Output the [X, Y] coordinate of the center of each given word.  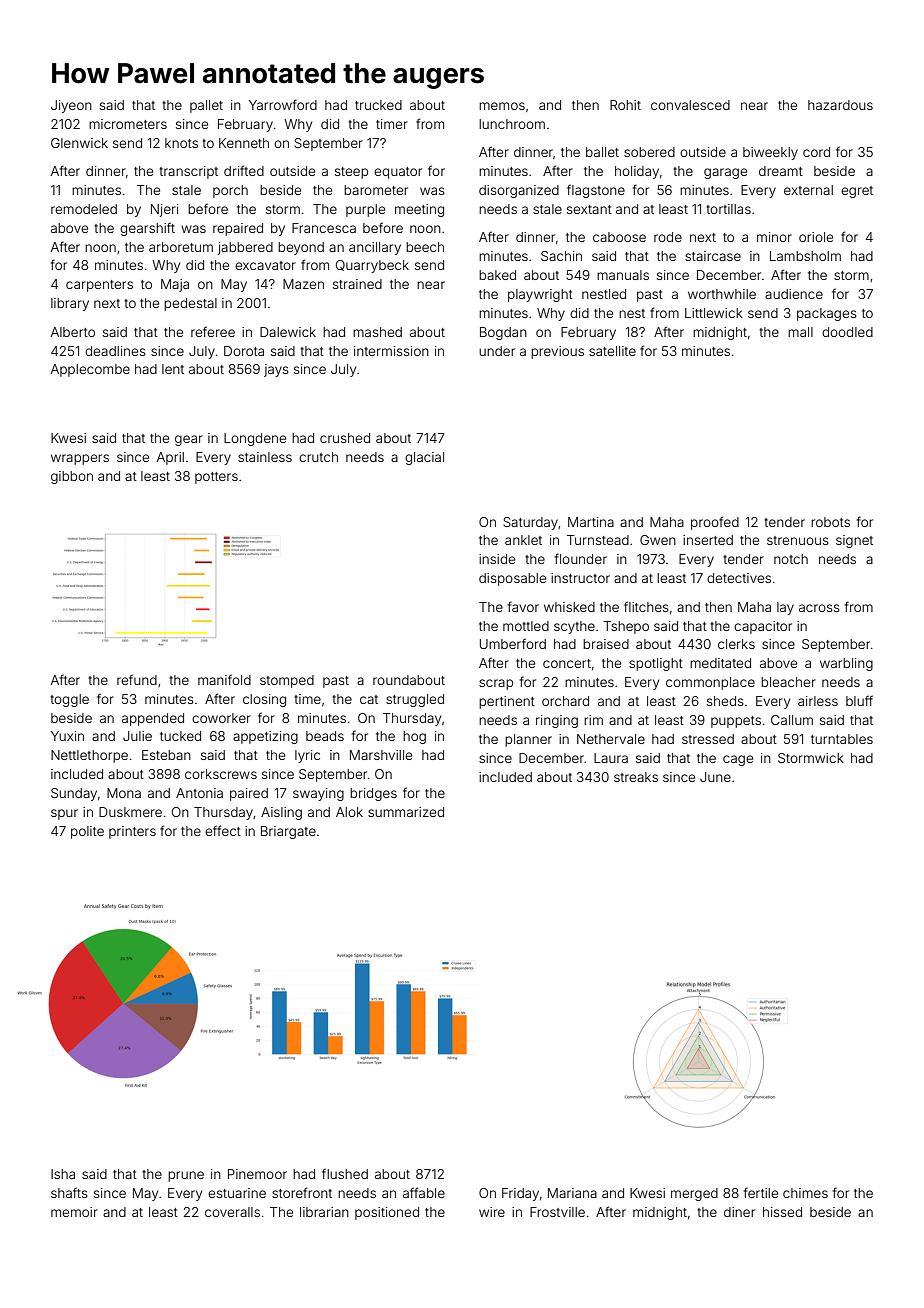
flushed [345, 1173]
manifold [224, 679]
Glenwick [79, 143]
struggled [415, 700]
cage [738, 760]
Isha [63, 1174]
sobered [649, 152]
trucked [378, 105]
